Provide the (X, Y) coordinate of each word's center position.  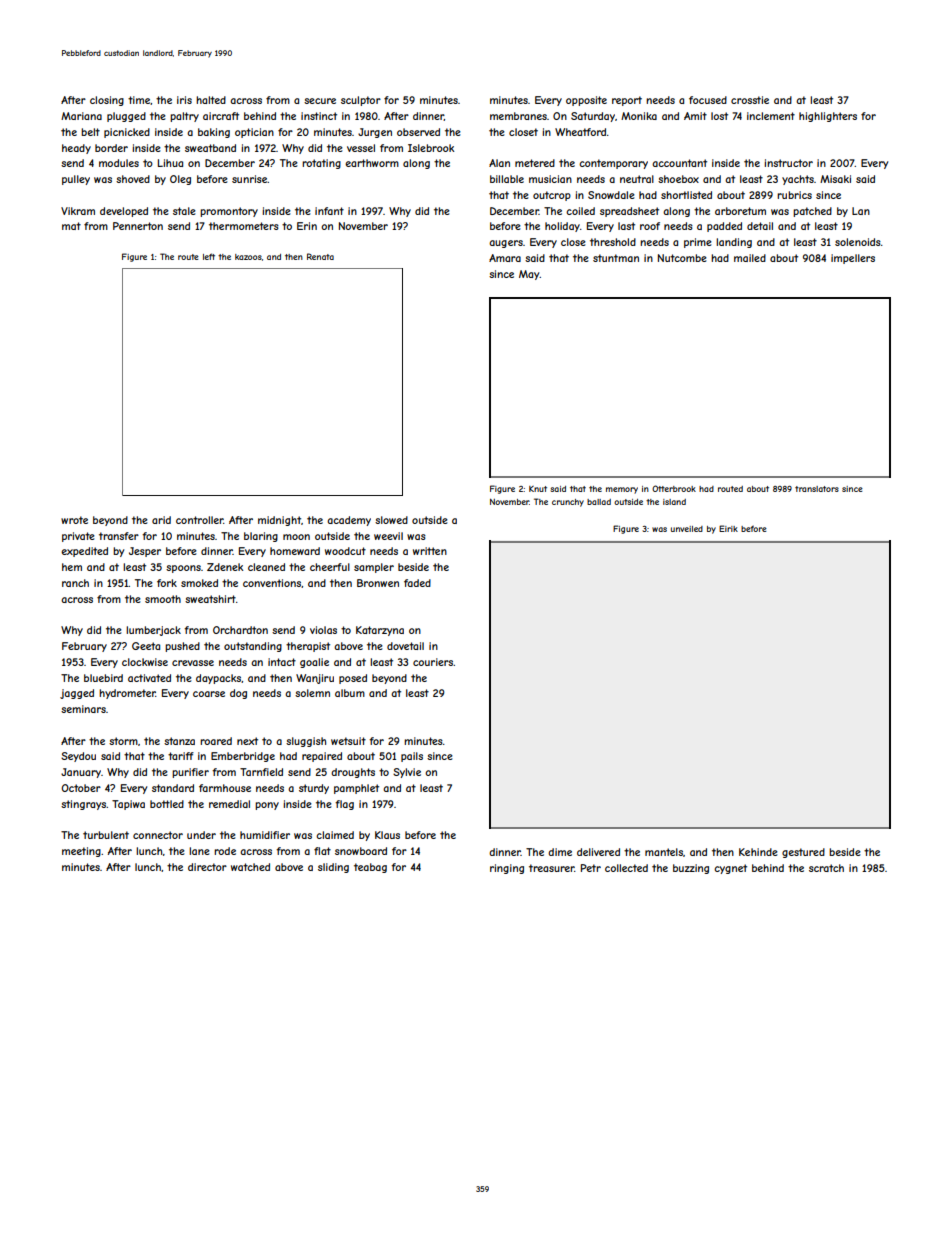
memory (622, 490)
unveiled (687, 529)
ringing (507, 869)
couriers (433, 662)
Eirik (728, 528)
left (209, 256)
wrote (74, 520)
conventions (272, 583)
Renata (320, 256)
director (207, 867)
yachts (798, 180)
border (111, 148)
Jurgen (375, 133)
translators (817, 489)
